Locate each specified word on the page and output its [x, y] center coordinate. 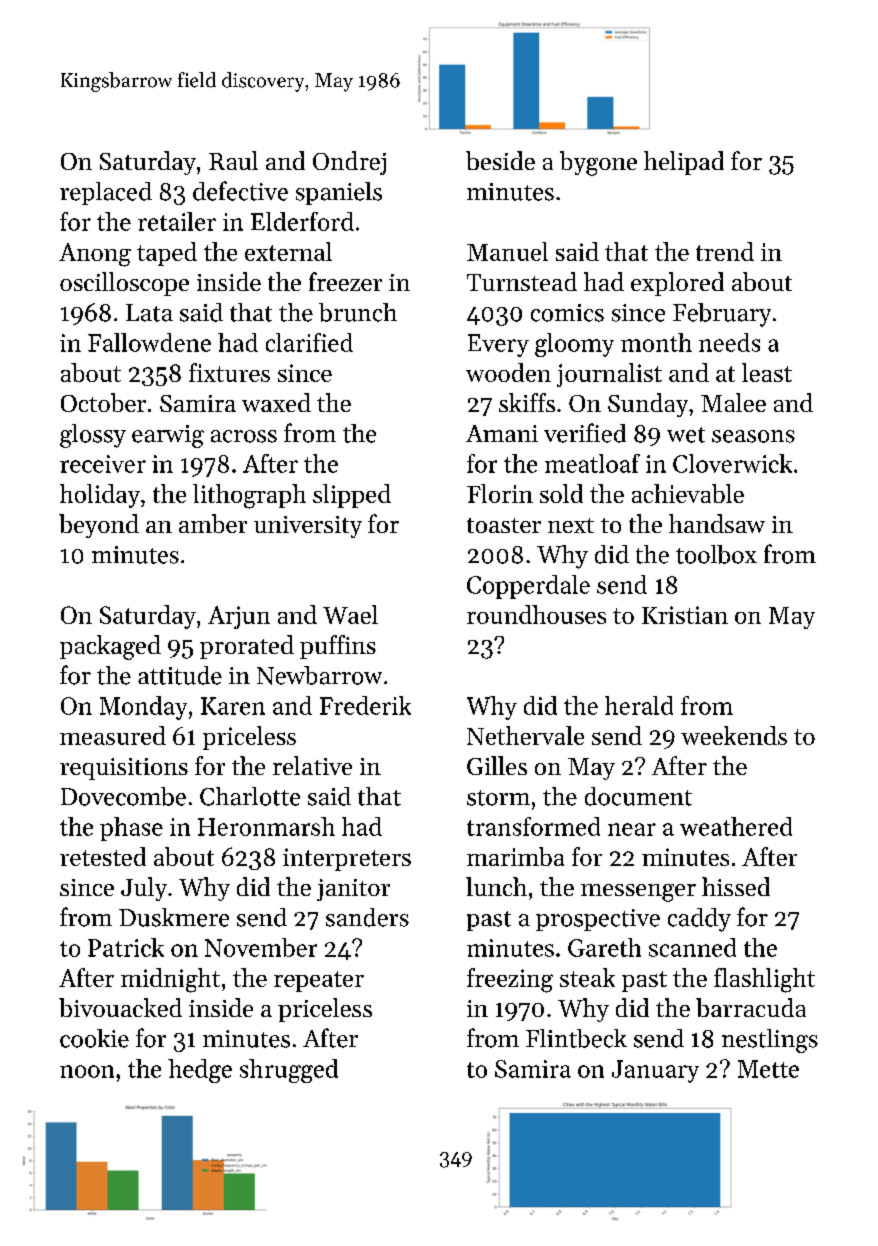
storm [498, 798]
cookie [94, 1038]
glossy [93, 436]
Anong [95, 255]
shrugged [289, 1071]
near [632, 829]
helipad [684, 163]
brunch [358, 312]
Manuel [507, 251]
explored [677, 284]
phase [131, 829]
